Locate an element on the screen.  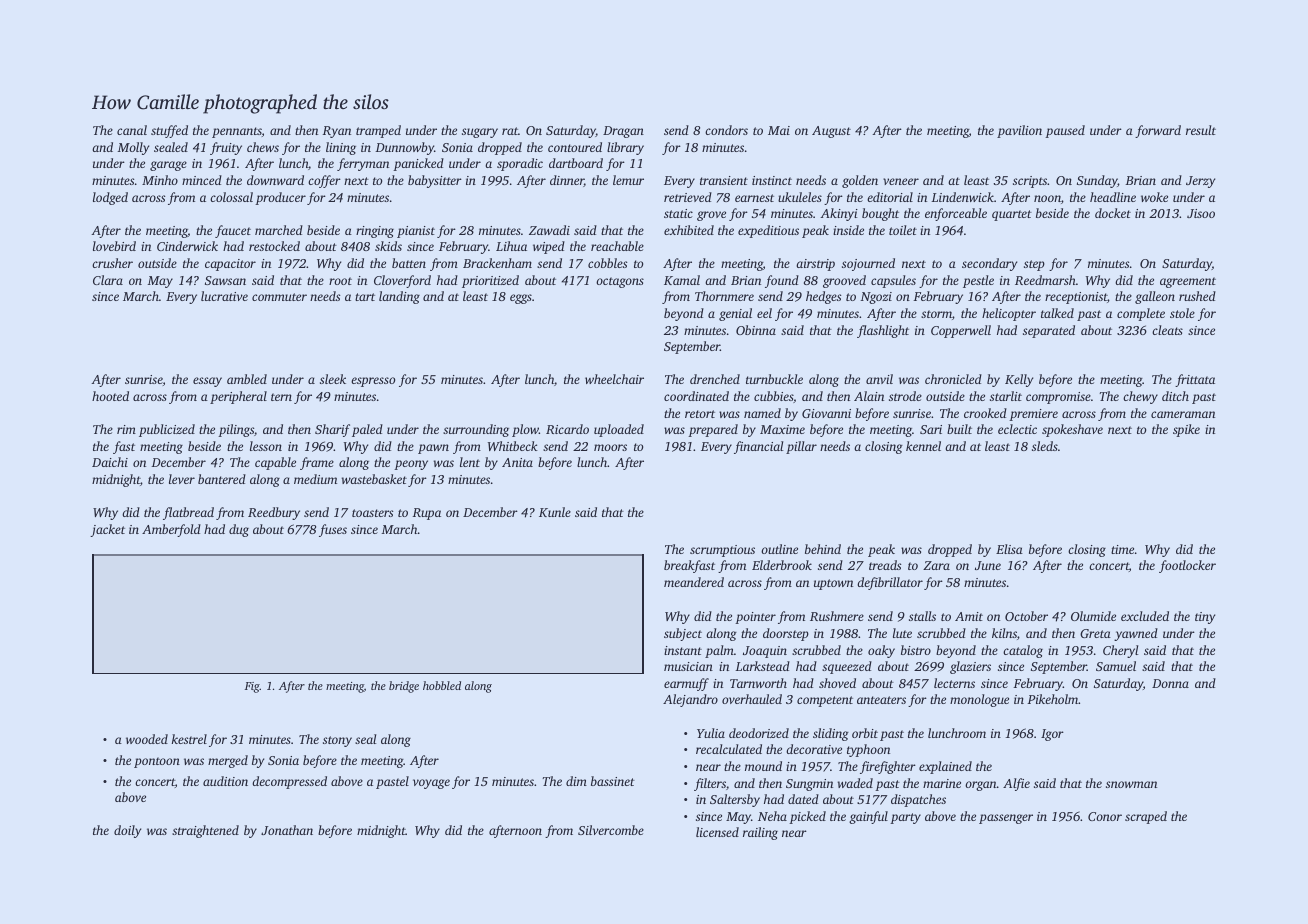
bassinet is located at coordinates (613, 781).
